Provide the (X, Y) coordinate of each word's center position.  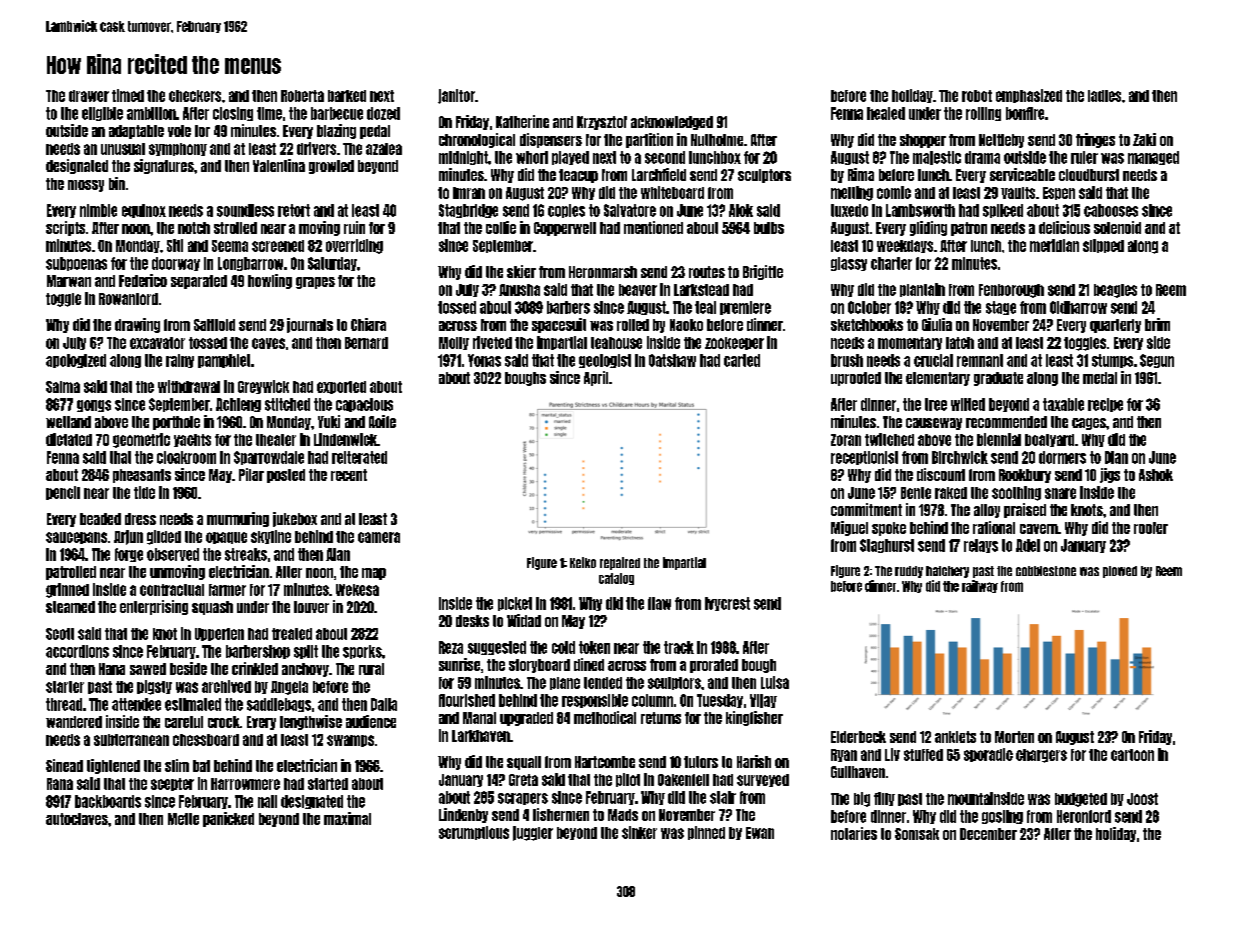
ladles (1104, 96)
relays (981, 546)
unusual (123, 149)
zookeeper (734, 343)
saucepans (76, 538)
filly (884, 799)
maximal (347, 818)
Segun (1157, 361)
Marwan (69, 281)
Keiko (583, 562)
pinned (706, 833)
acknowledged (672, 123)
